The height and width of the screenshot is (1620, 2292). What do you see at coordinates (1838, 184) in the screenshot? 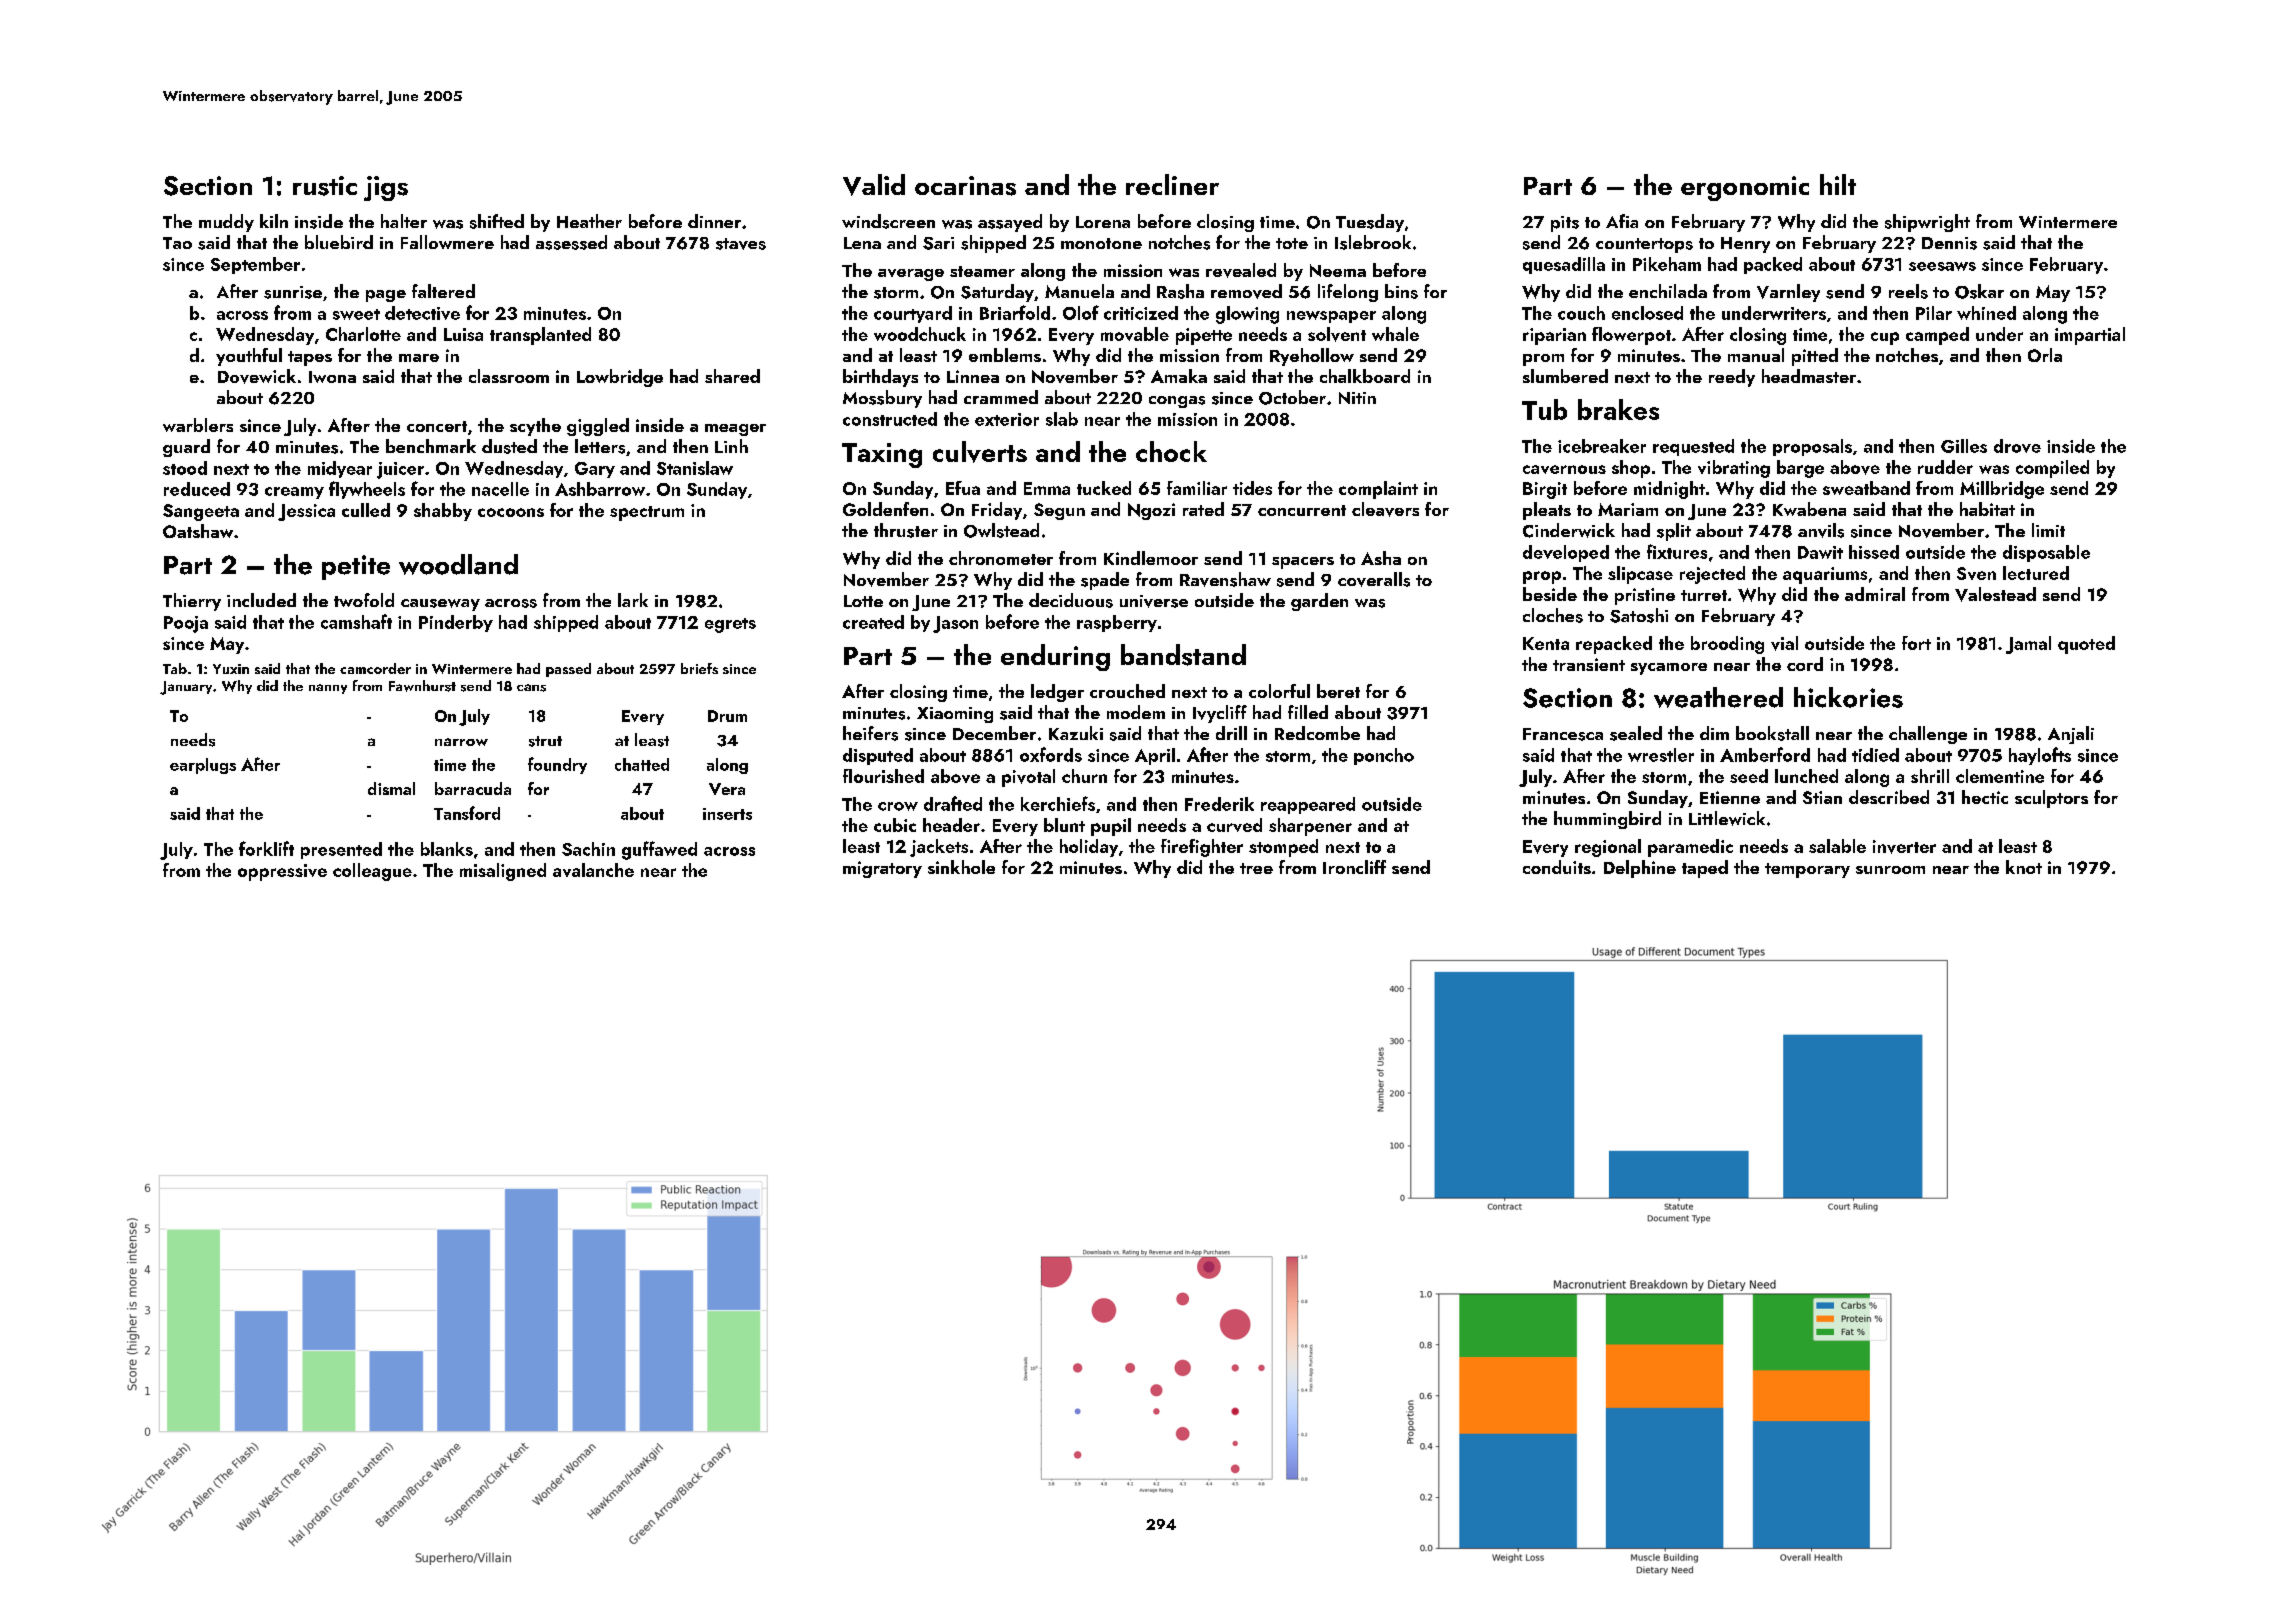
I see `hilt` at bounding box center [1838, 184].
